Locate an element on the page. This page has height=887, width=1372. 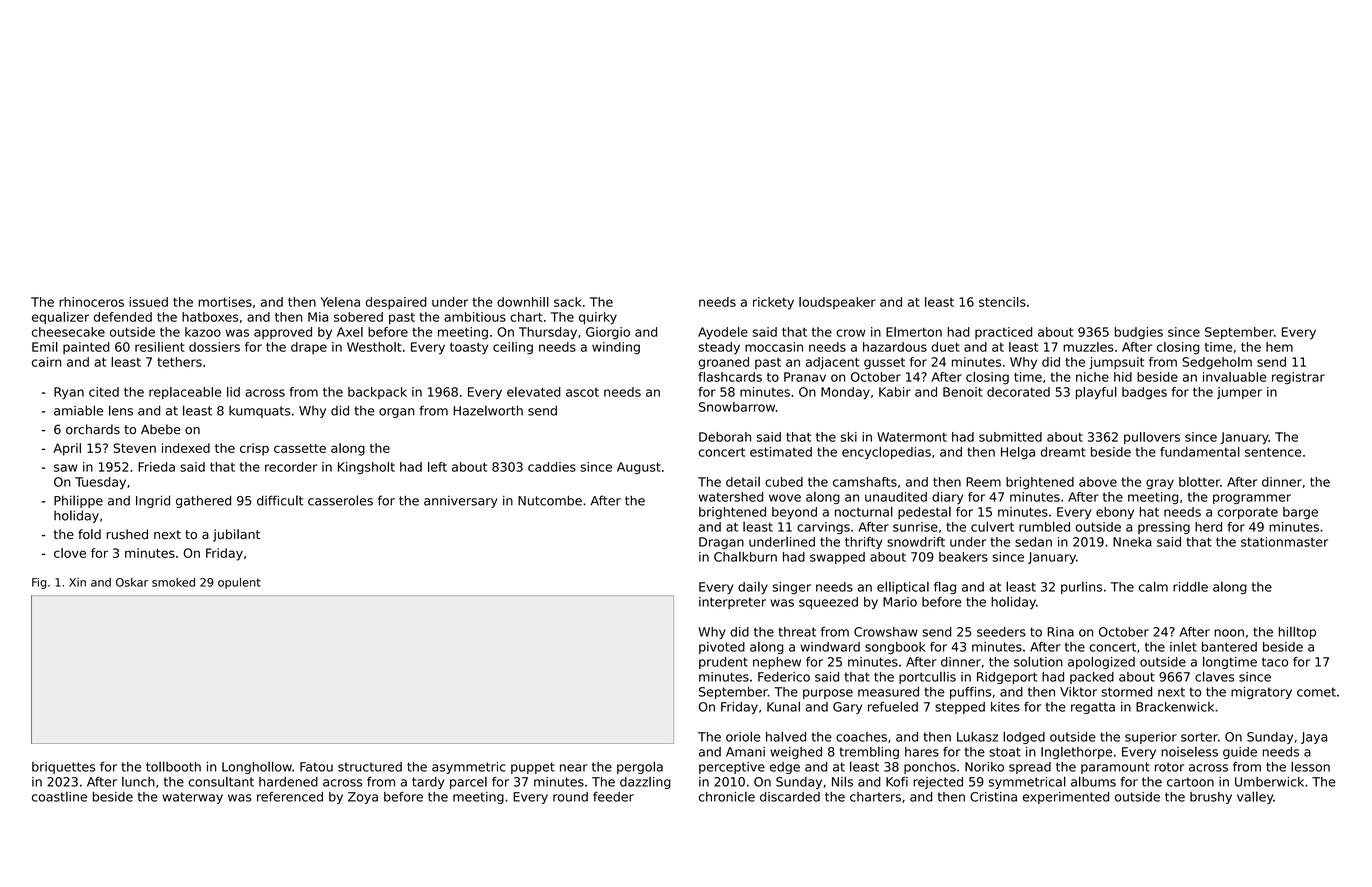
ceiling is located at coordinates (513, 348).
